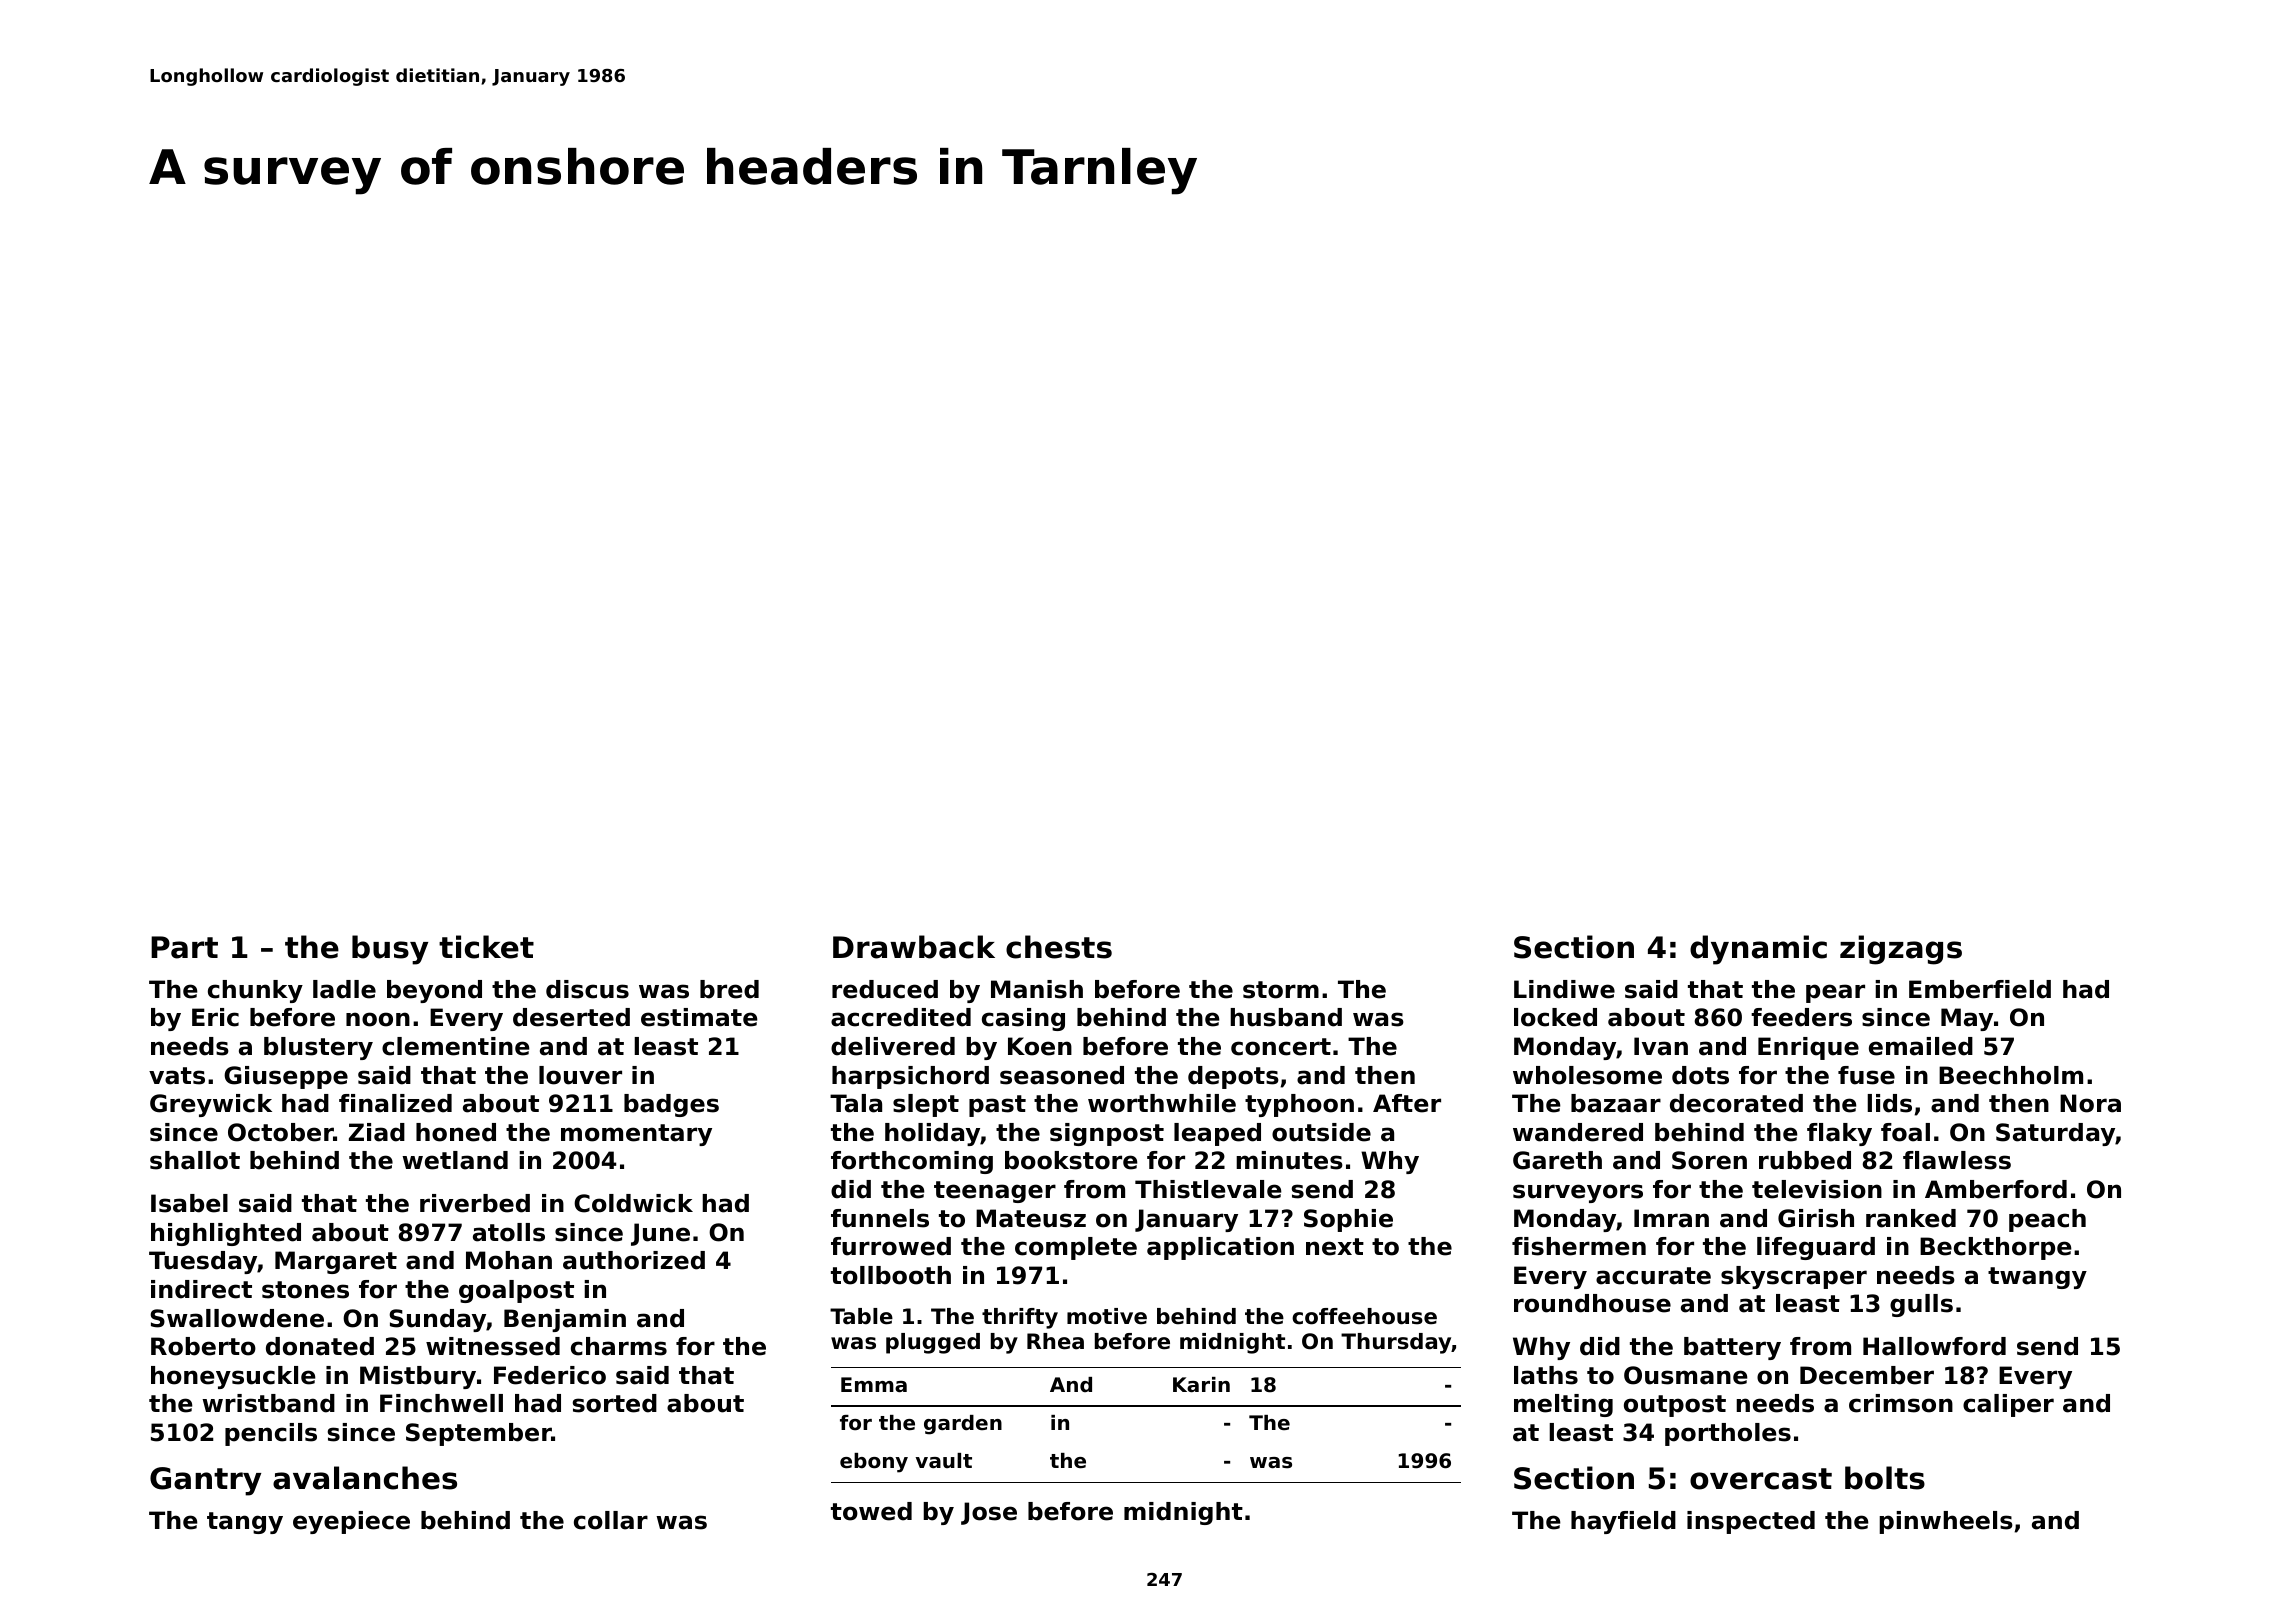  I want to click on June, so click(660, 1234).
